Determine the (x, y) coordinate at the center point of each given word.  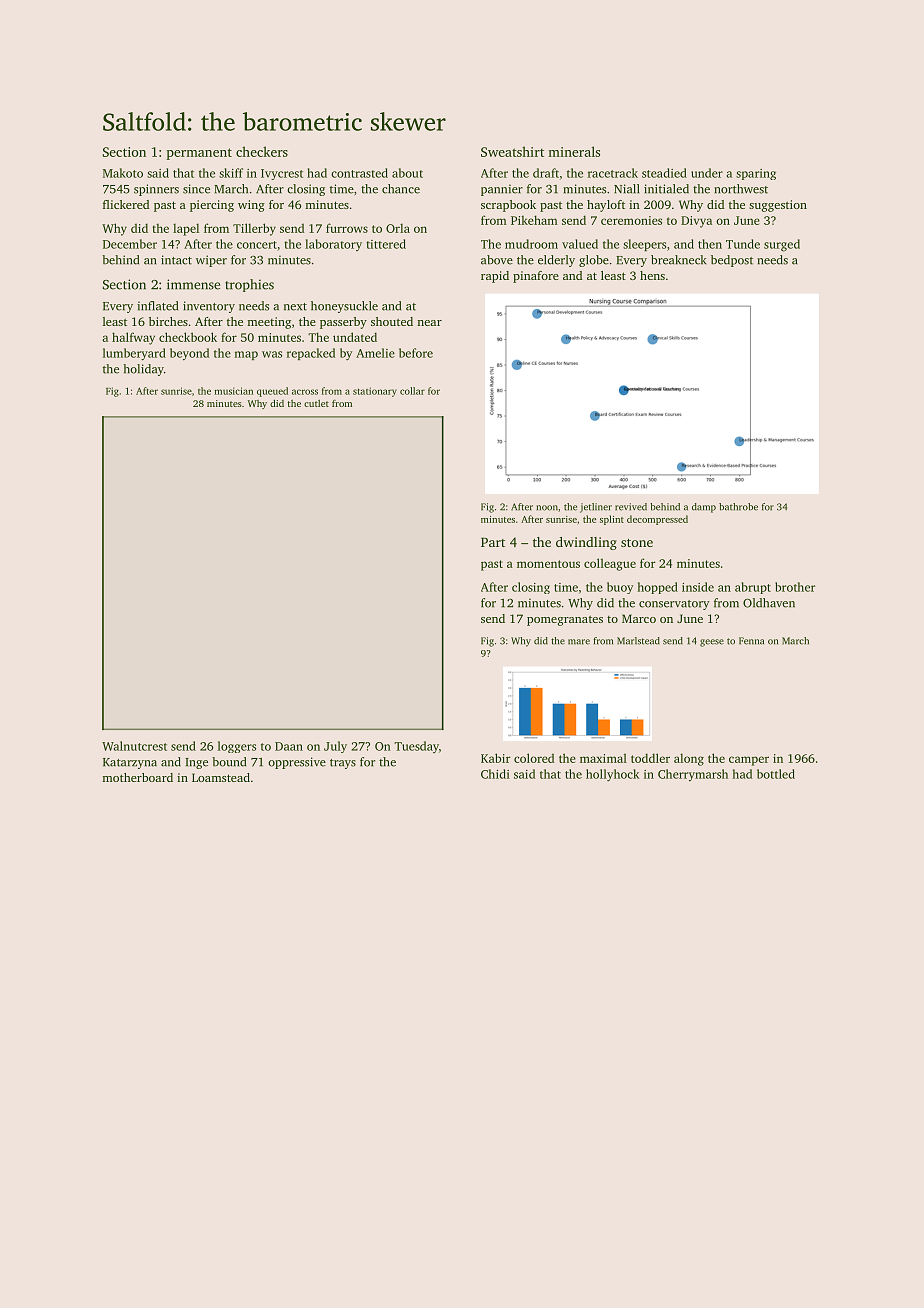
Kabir (495, 758)
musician (234, 391)
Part (493, 542)
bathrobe (738, 507)
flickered (126, 204)
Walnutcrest (134, 746)
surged (782, 245)
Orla (398, 228)
